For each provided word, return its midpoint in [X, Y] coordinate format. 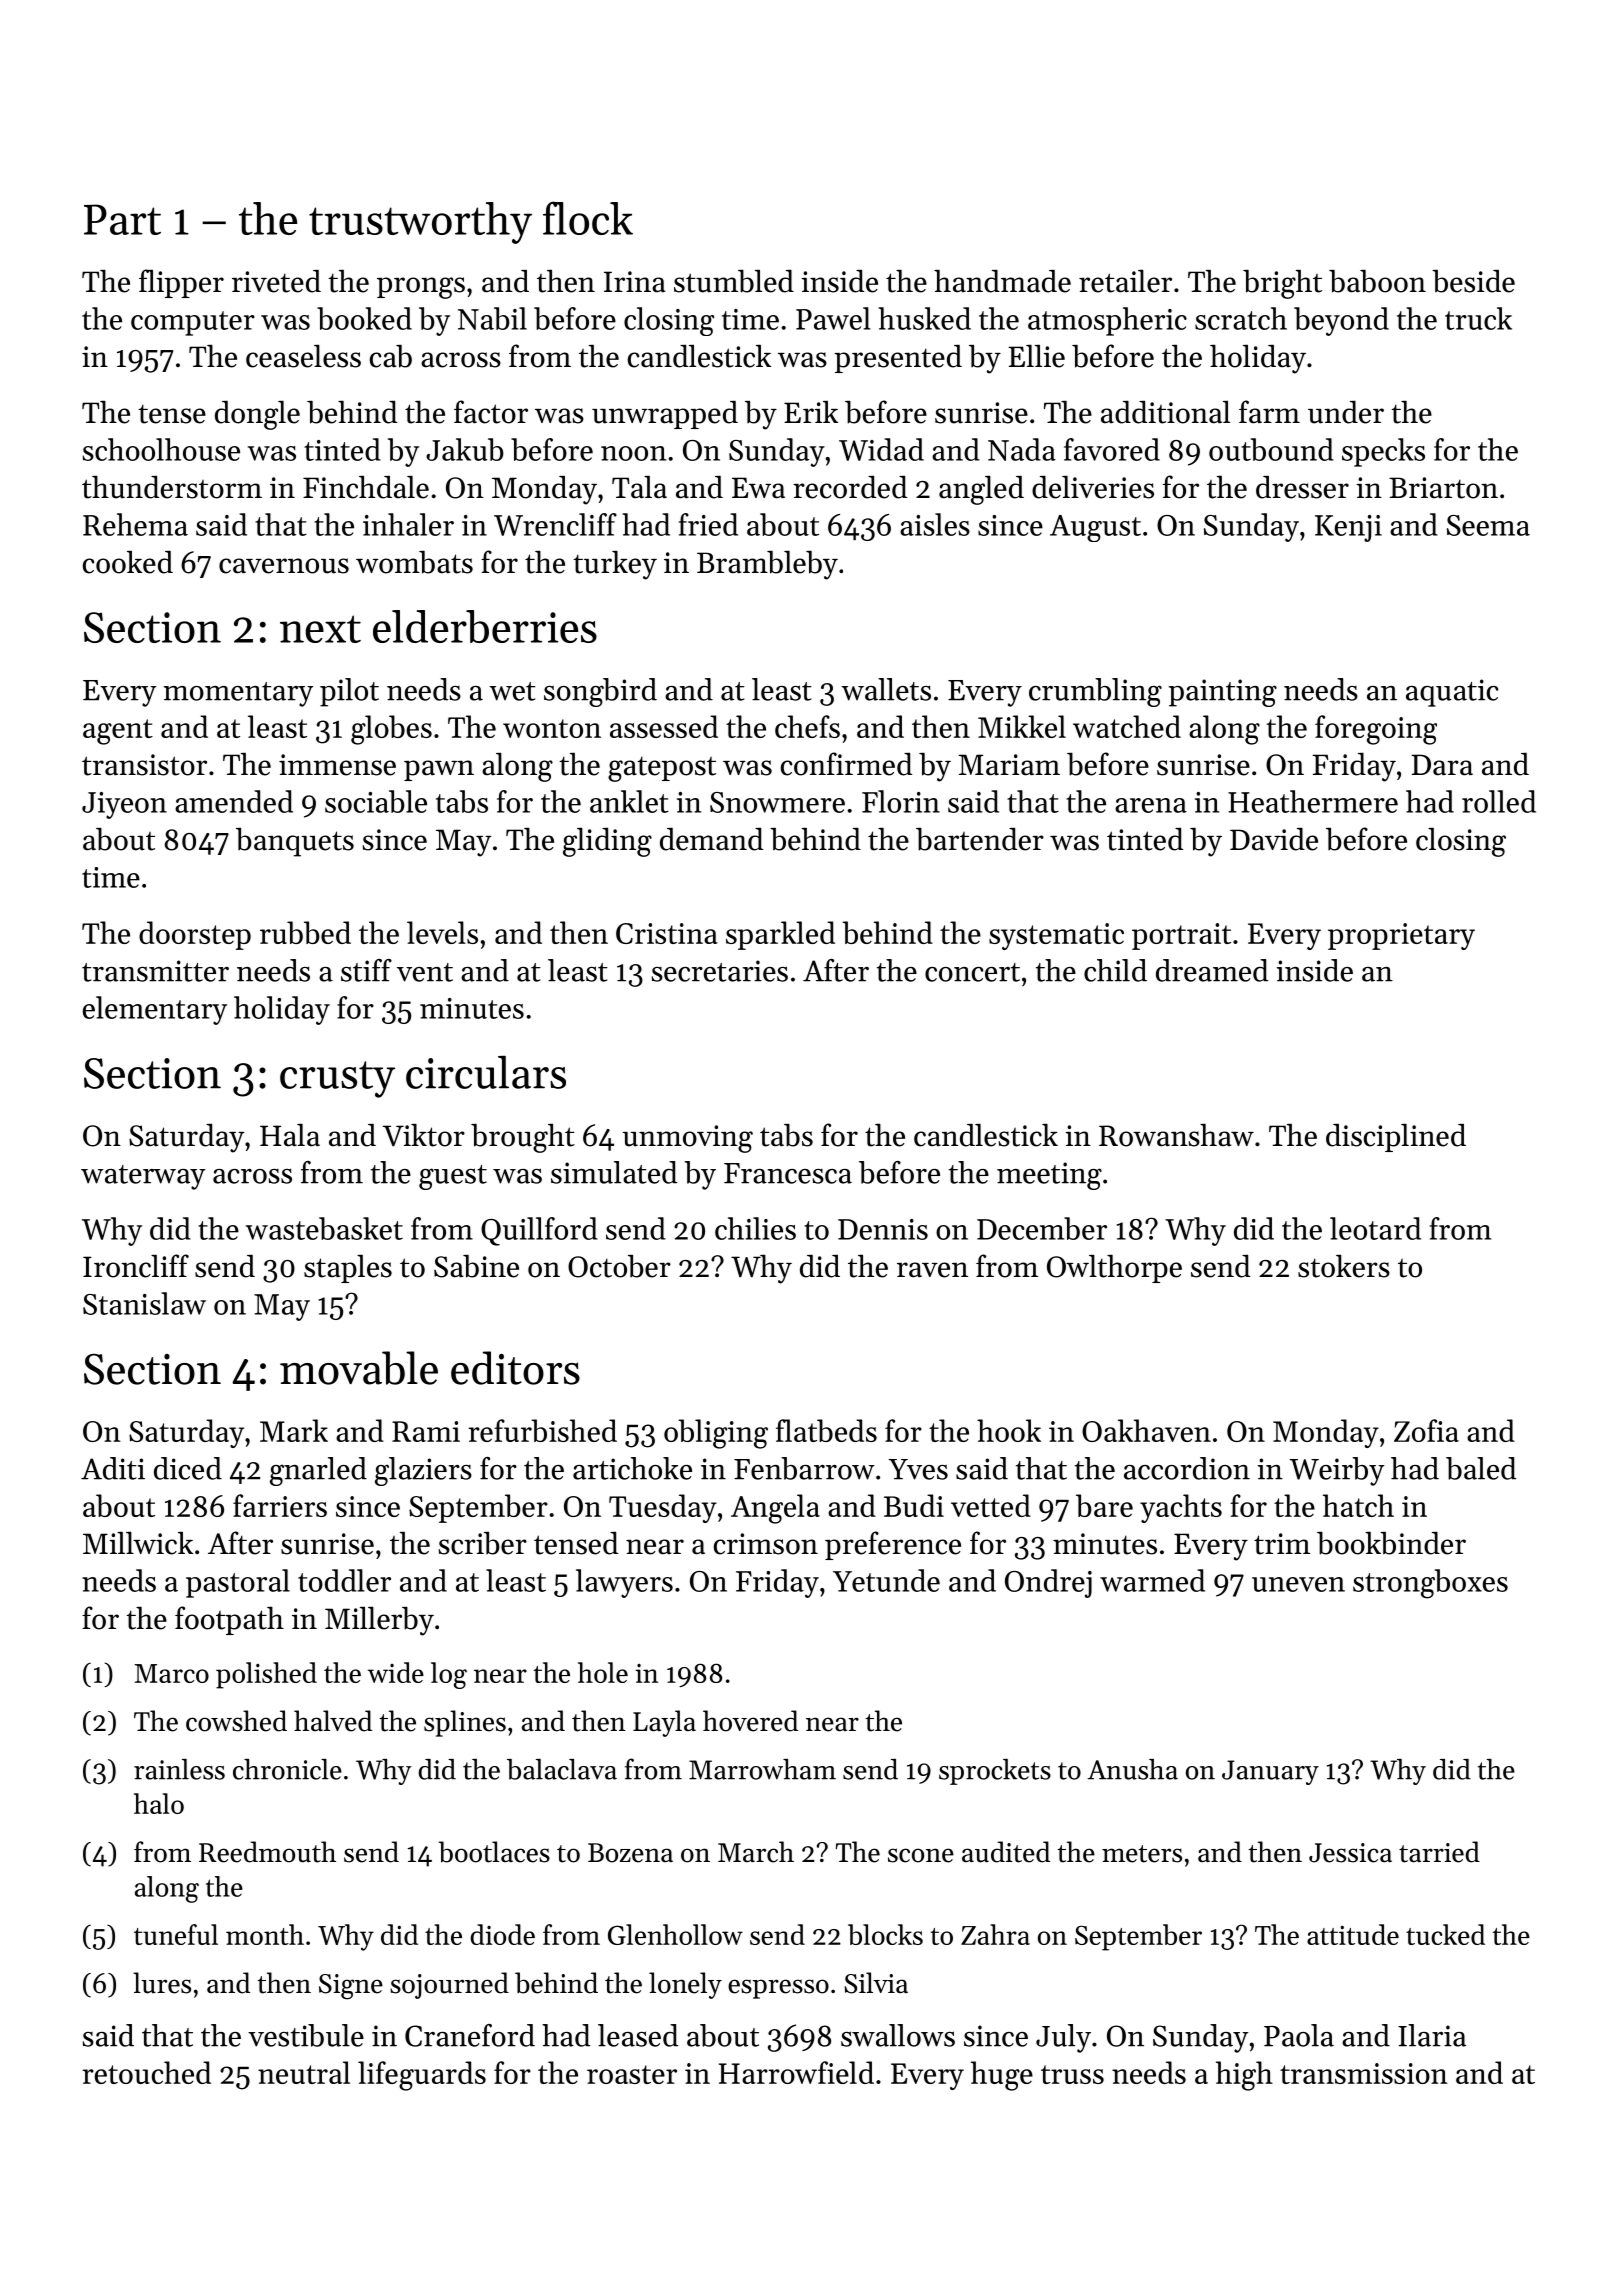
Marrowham [762, 1769]
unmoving [688, 1139]
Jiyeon [124, 805]
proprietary [1401, 936]
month [265, 1934]
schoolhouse [161, 449]
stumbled [734, 281]
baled [1481, 1468]
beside [1473, 281]
